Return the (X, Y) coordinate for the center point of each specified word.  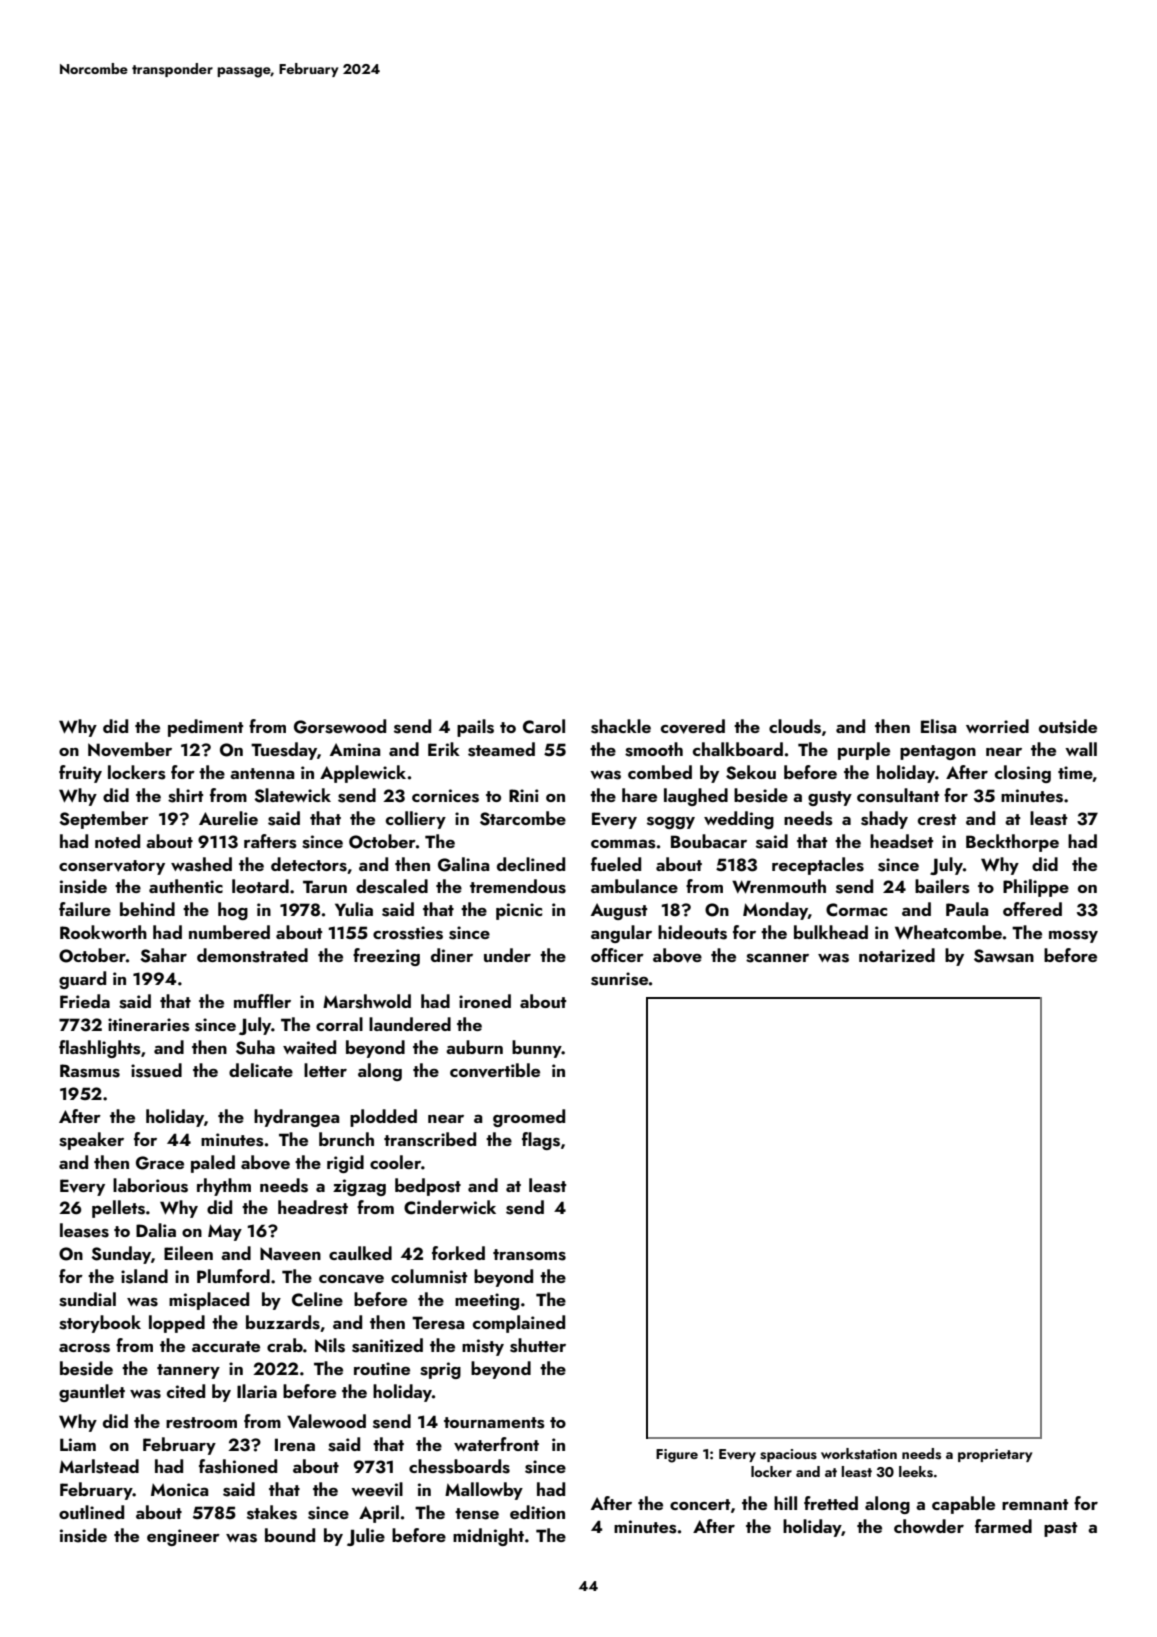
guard (82, 980)
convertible (495, 1070)
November (130, 749)
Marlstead (99, 1466)
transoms (529, 1255)
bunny (537, 1049)
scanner (777, 958)
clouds (795, 726)
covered (693, 726)
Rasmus (90, 1071)
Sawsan (1004, 956)
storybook (100, 1324)
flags (541, 1141)
